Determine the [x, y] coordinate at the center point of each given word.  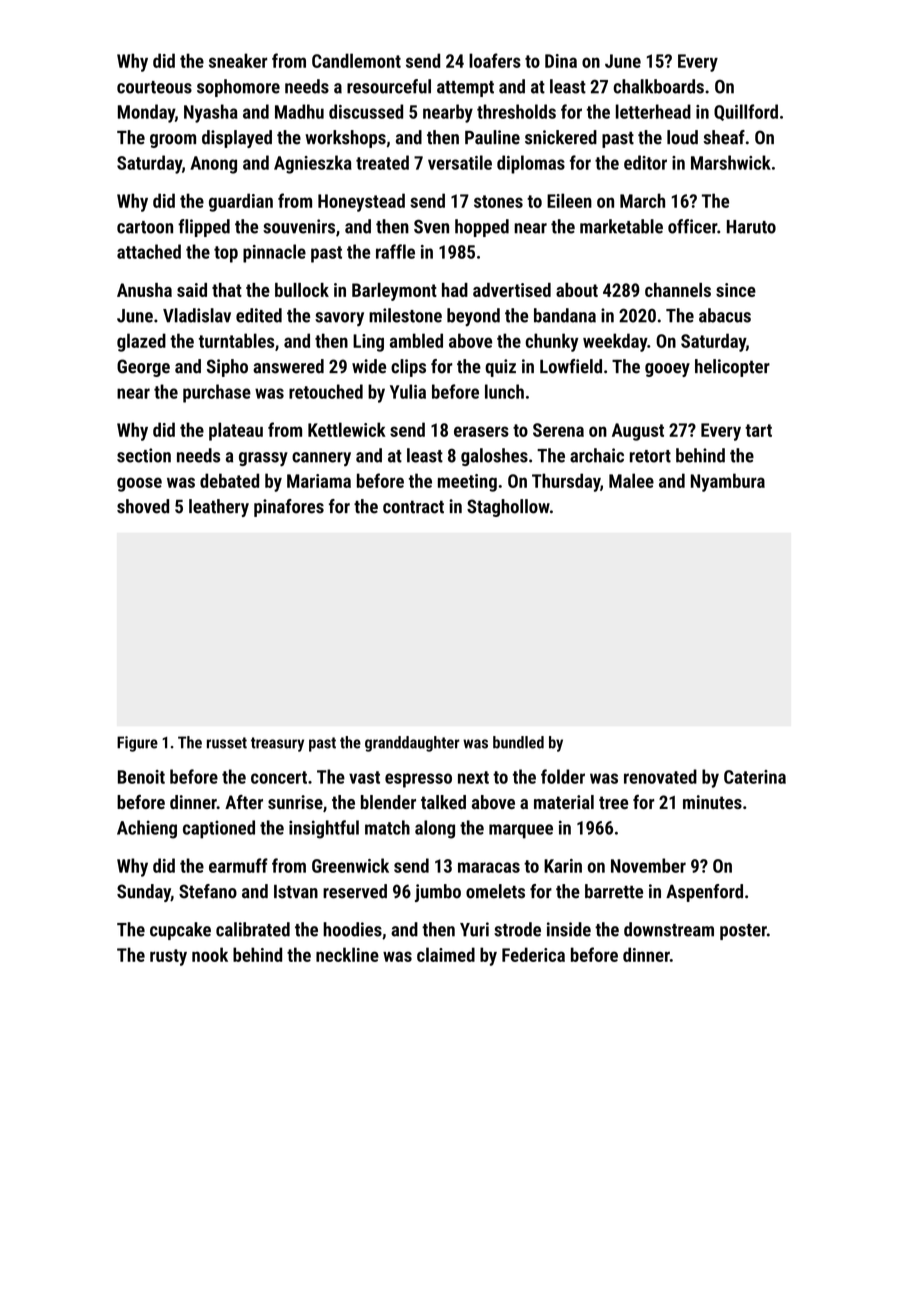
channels [678, 290]
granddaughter [412, 744]
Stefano [208, 891]
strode [517, 929]
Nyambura [728, 482]
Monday [146, 113]
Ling [368, 343]
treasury [277, 744]
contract [413, 507]
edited [259, 315]
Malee [631, 480]
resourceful [389, 86]
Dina [561, 61]
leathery [219, 508]
